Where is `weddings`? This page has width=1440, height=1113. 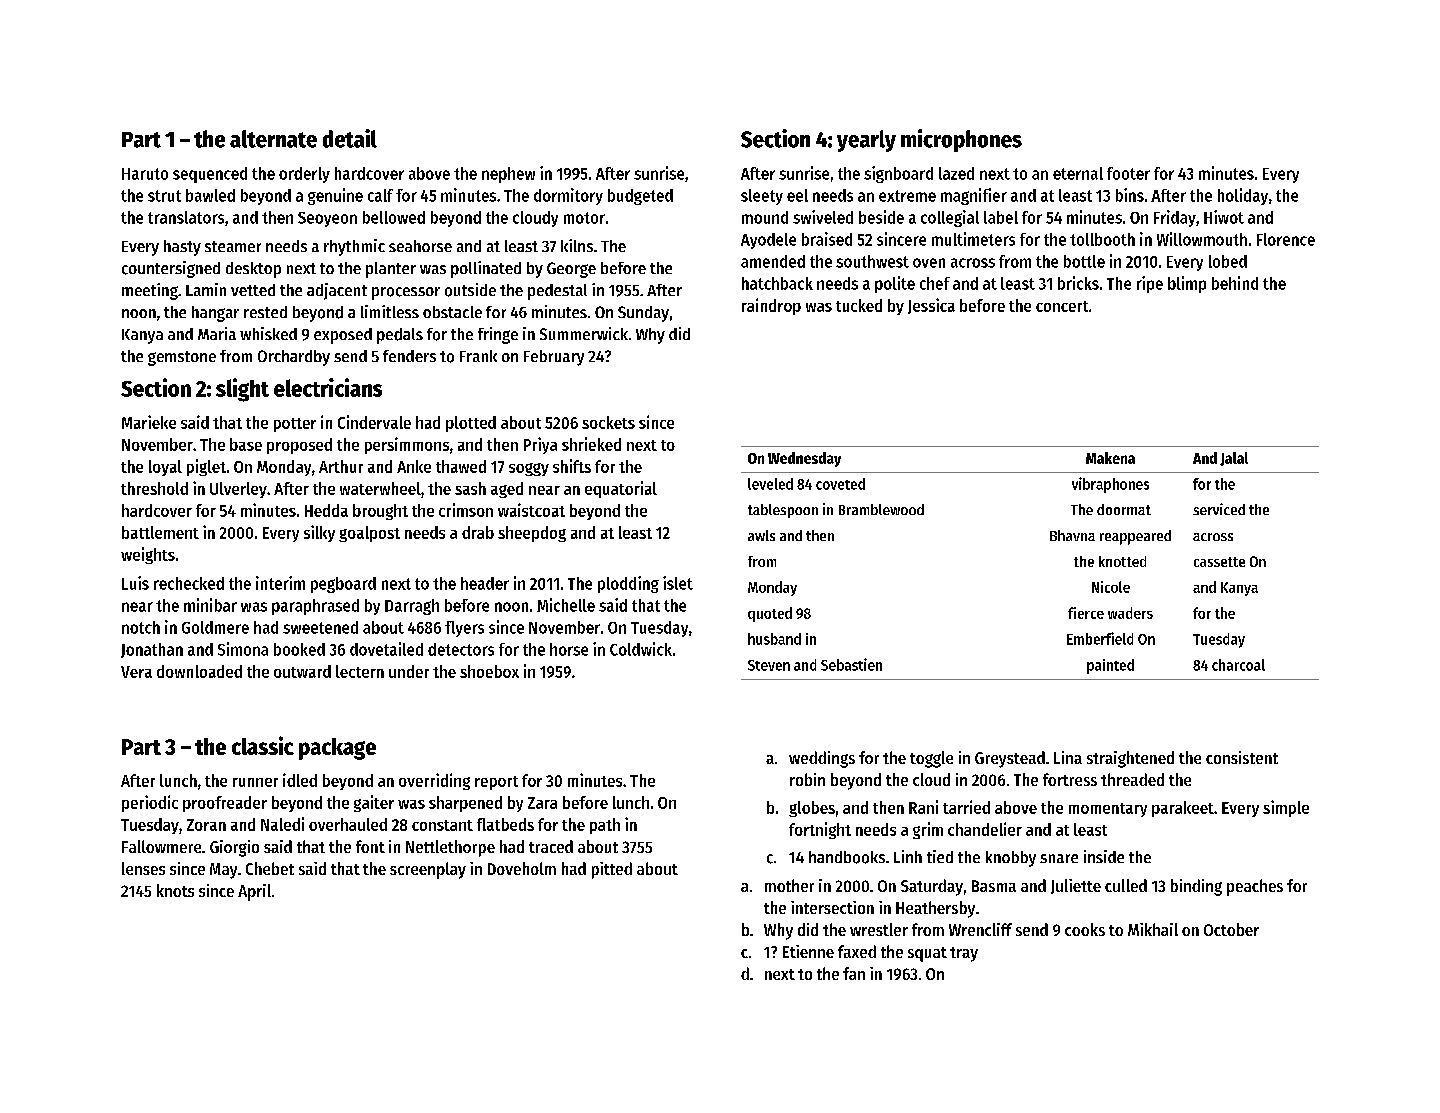
weddings is located at coordinates (822, 759).
